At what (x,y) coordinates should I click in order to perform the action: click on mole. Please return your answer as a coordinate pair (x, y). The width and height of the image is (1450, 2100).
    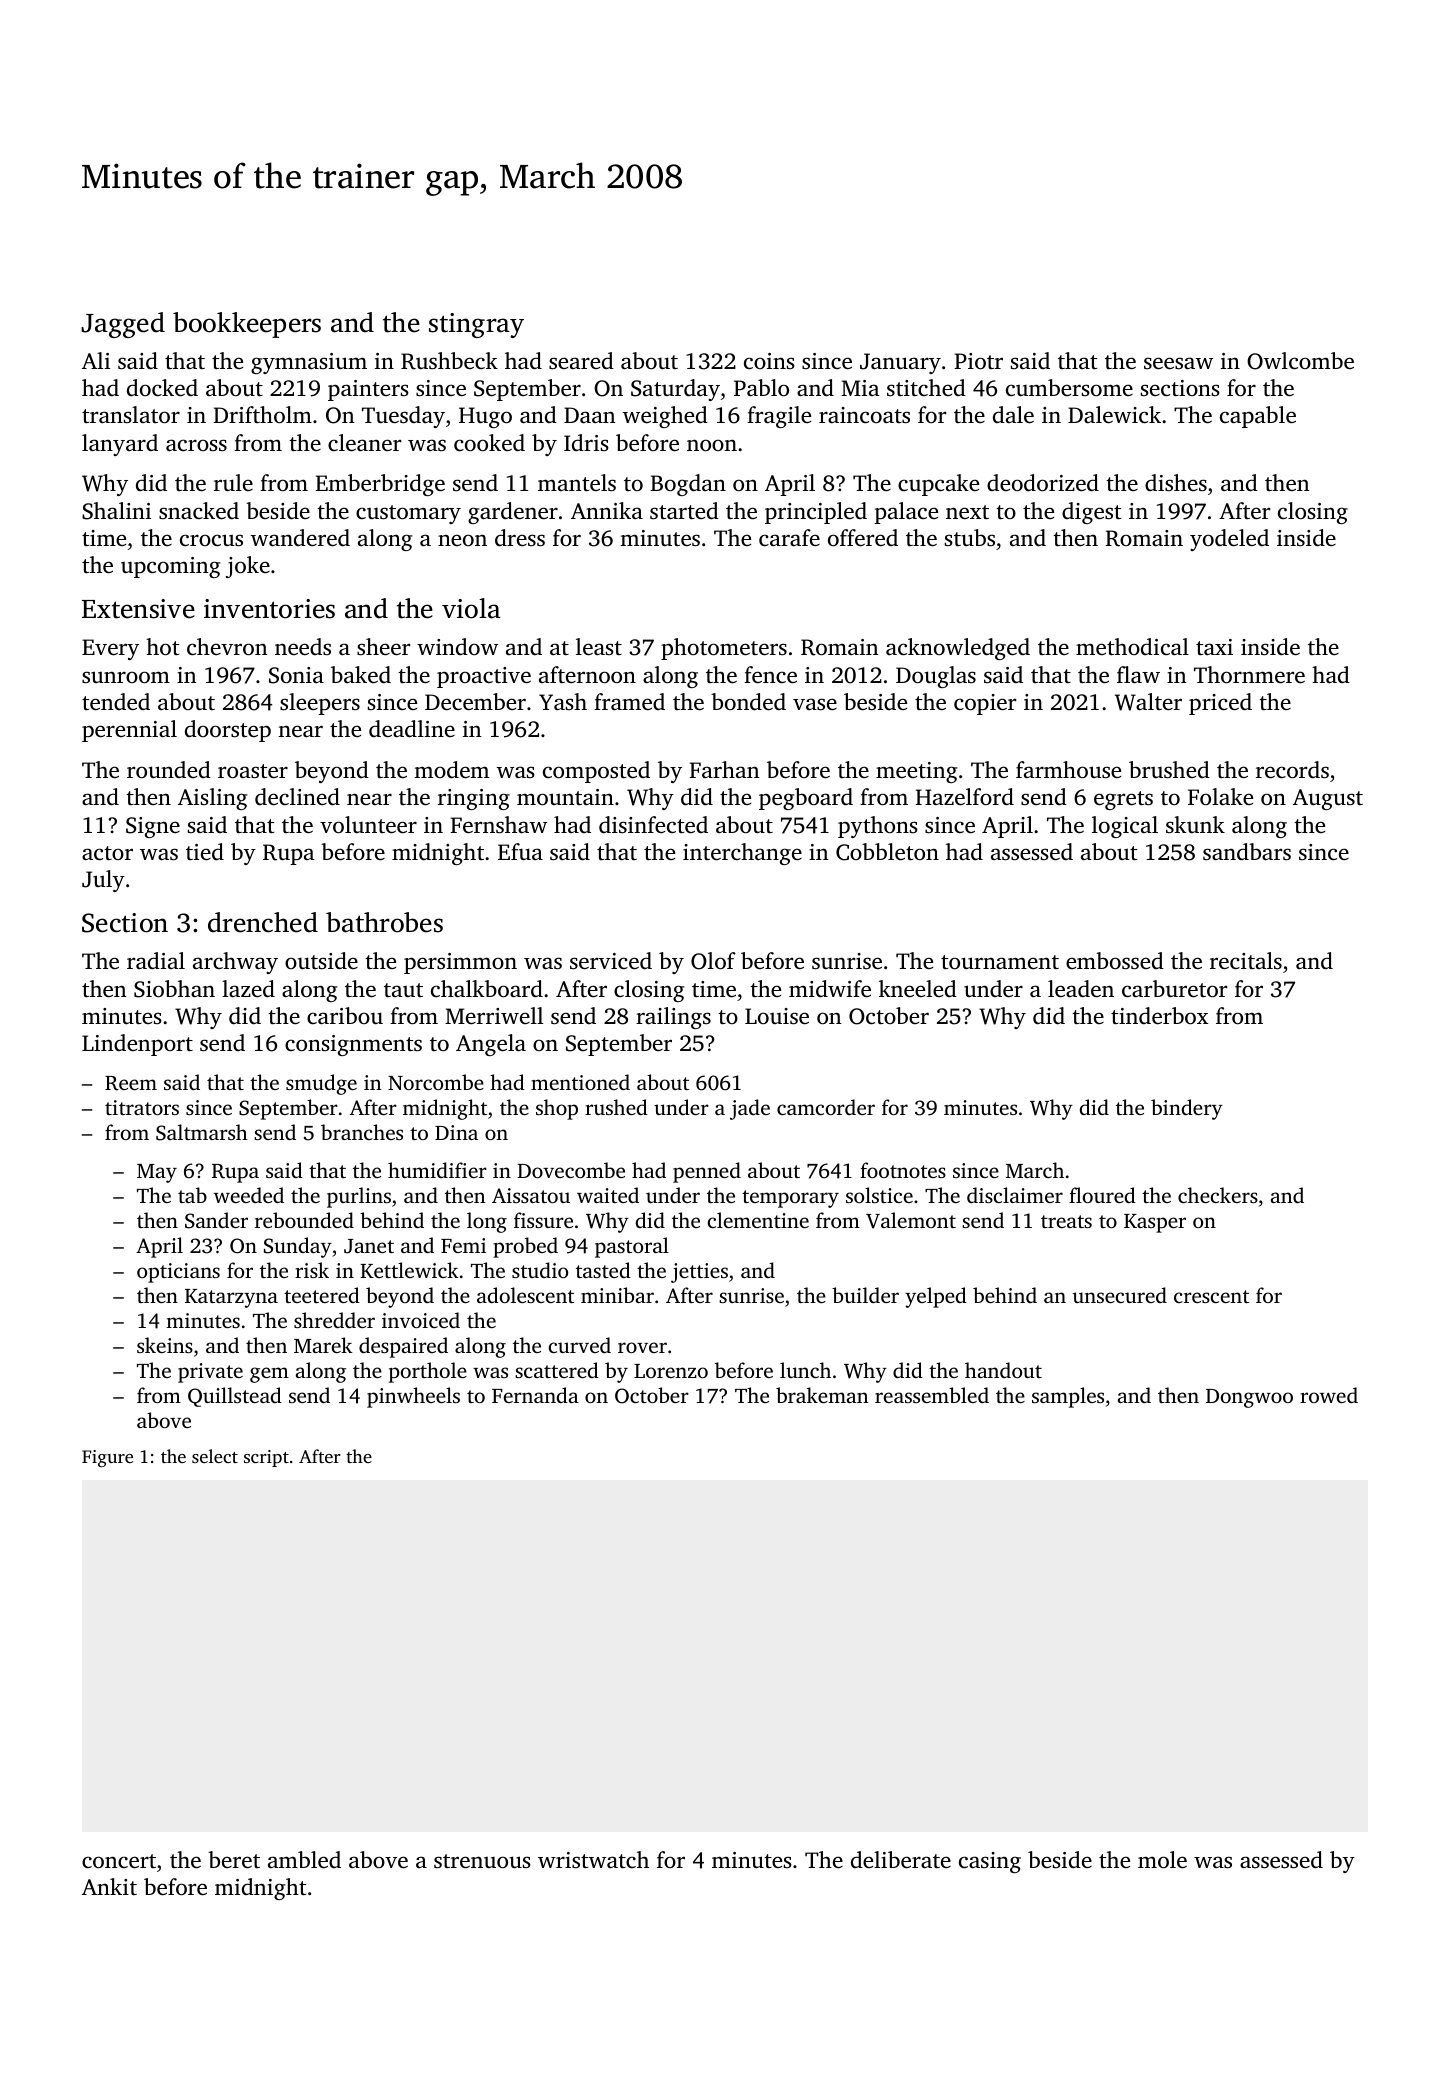
    Looking at the image, I should click on (1162, 1860).
